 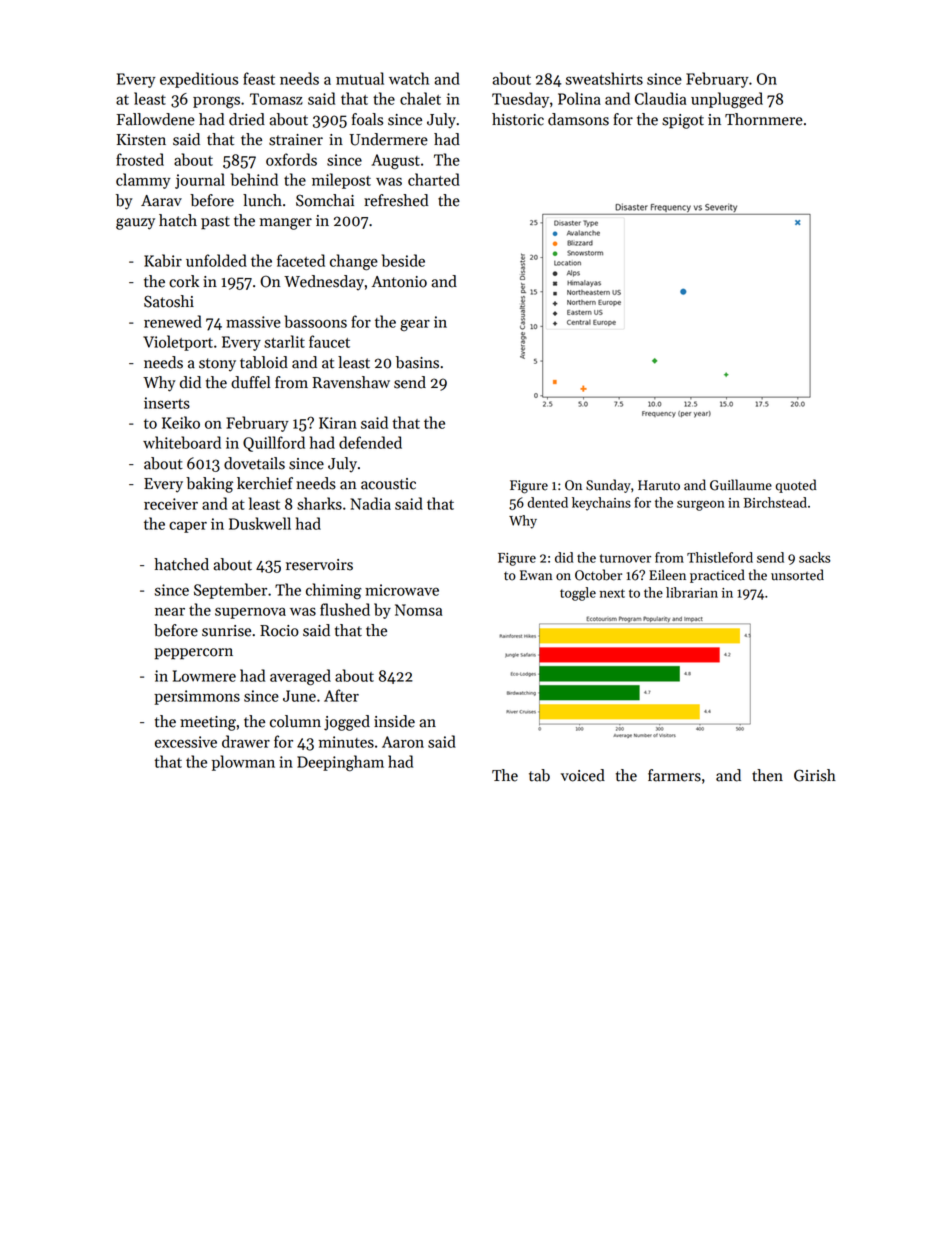 I want to click on sacks, so click(x=814, y=557).
